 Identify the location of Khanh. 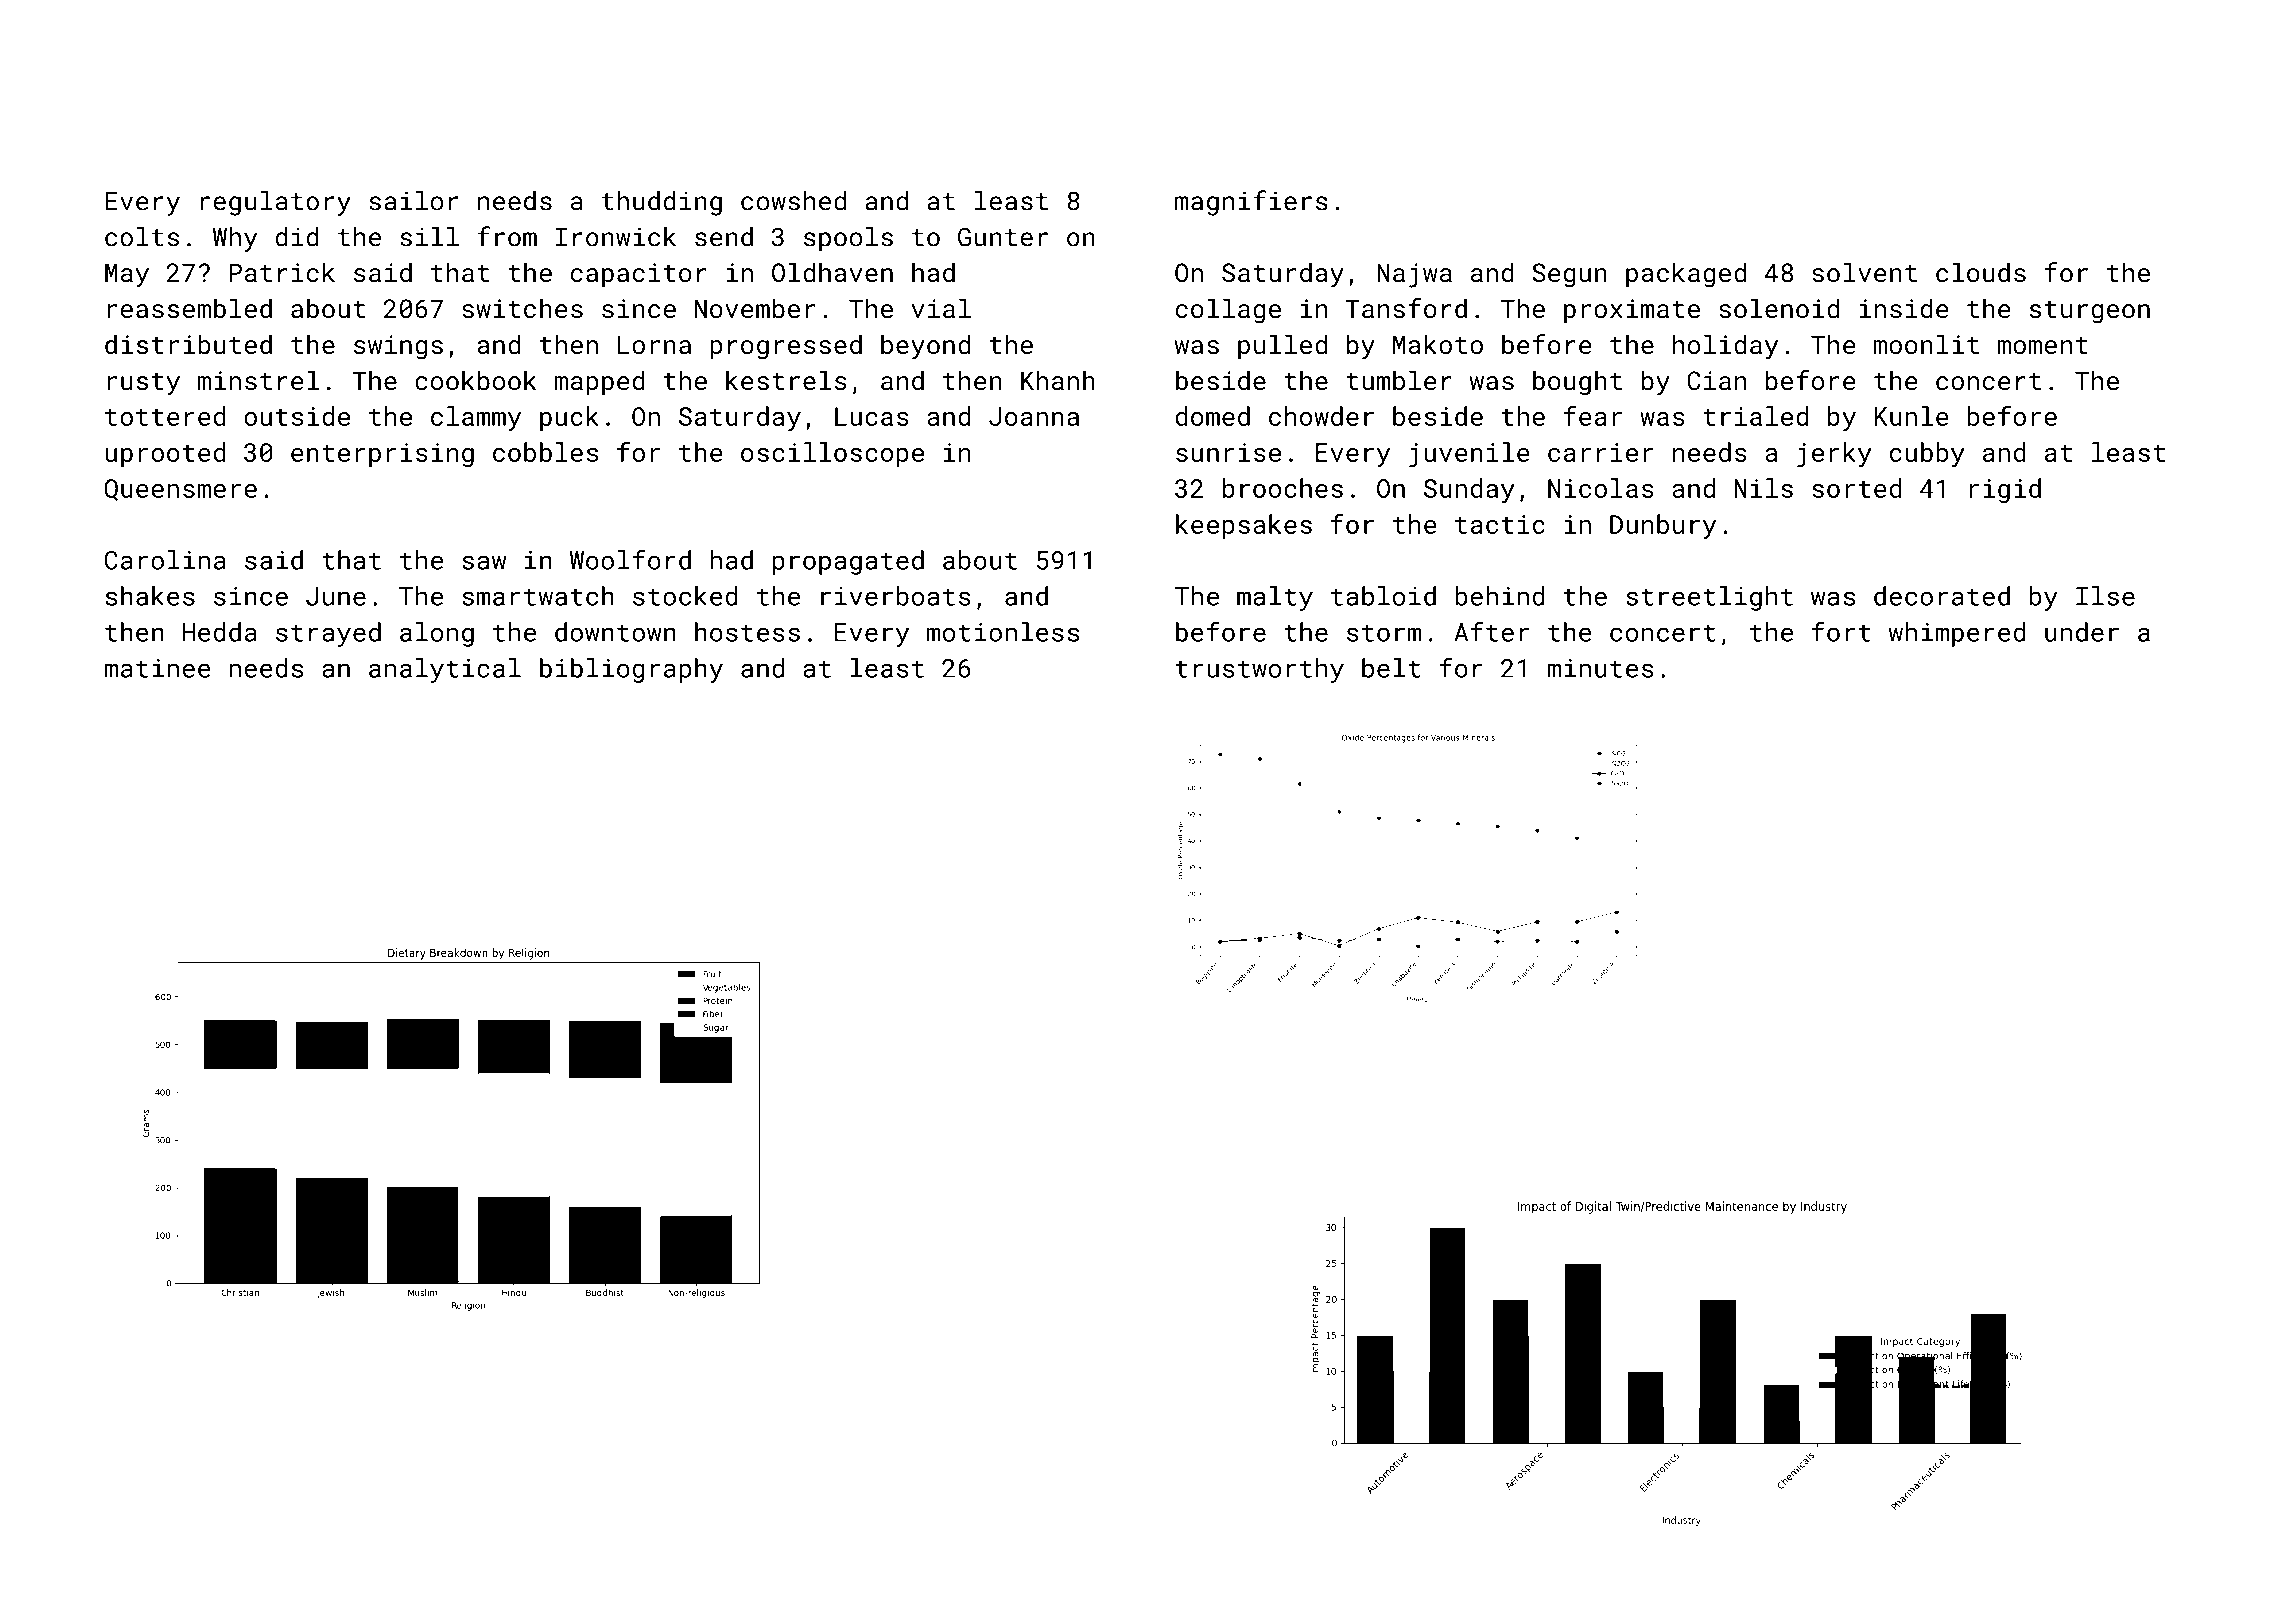
(1058, 380).
